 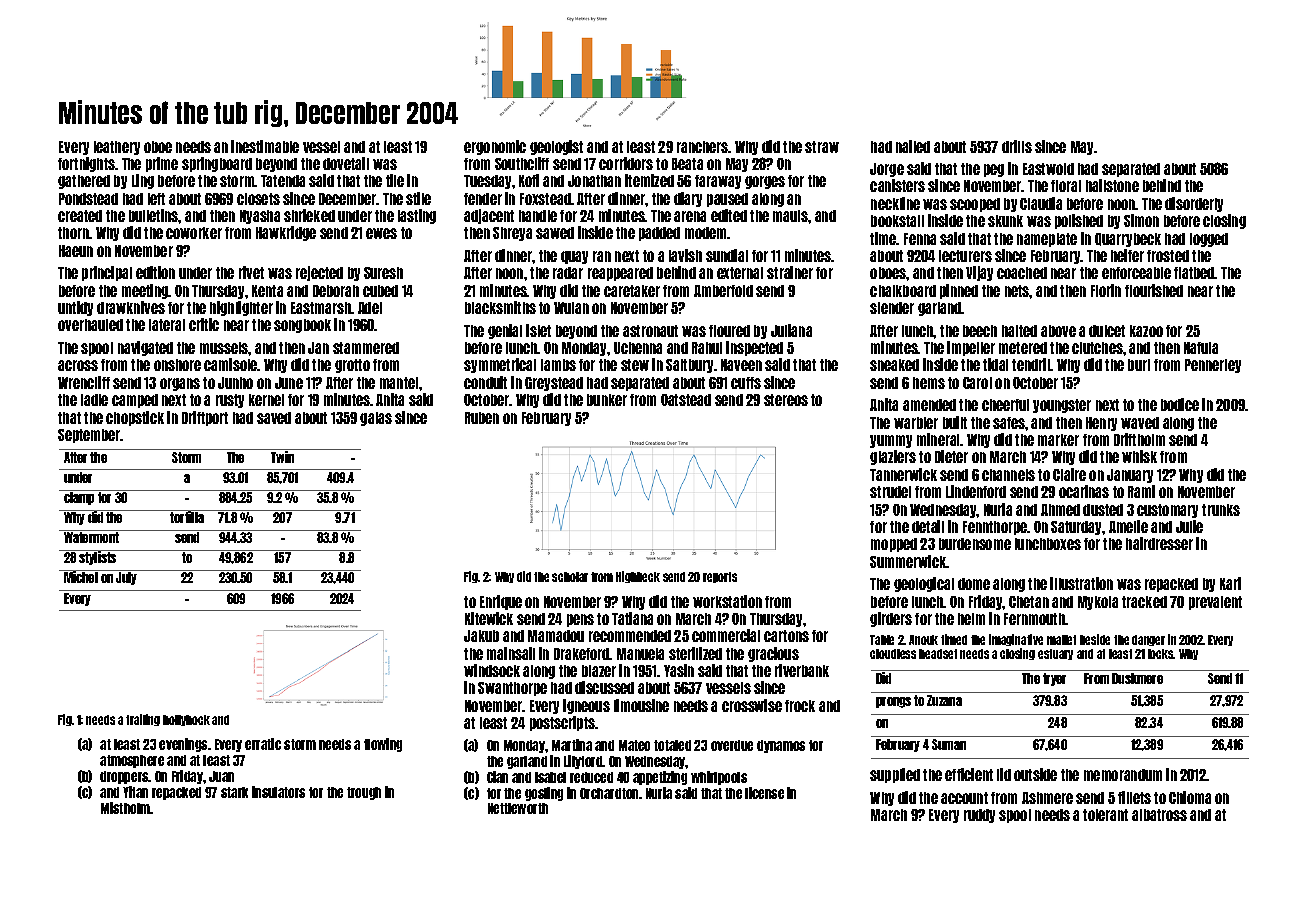 What do you see at coordinates (538, 216) in the page?
I see `handle` at bounding box center [538, 216].
